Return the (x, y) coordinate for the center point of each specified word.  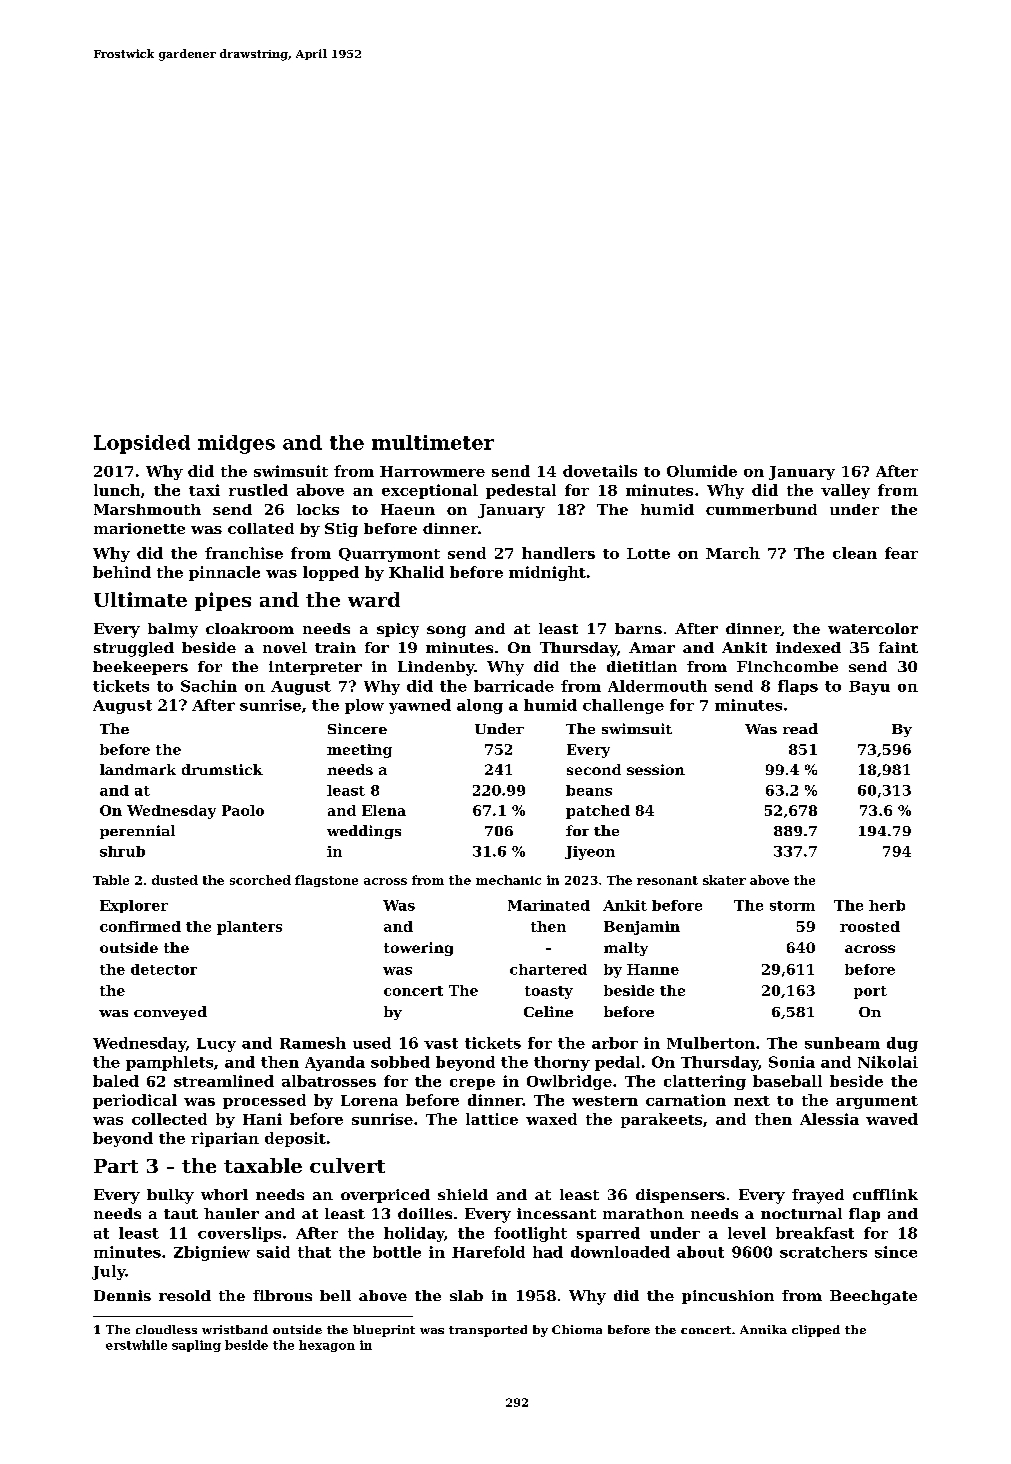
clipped (816, 1331)
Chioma (577, 1329)
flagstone (326, 881)
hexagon (327, 1346)
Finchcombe (787, 666)
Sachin (209, 686)
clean (855, 553)
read (800, 728)
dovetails (600, 471)
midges (236, 444)
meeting (359, 751)
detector (164, 969)
